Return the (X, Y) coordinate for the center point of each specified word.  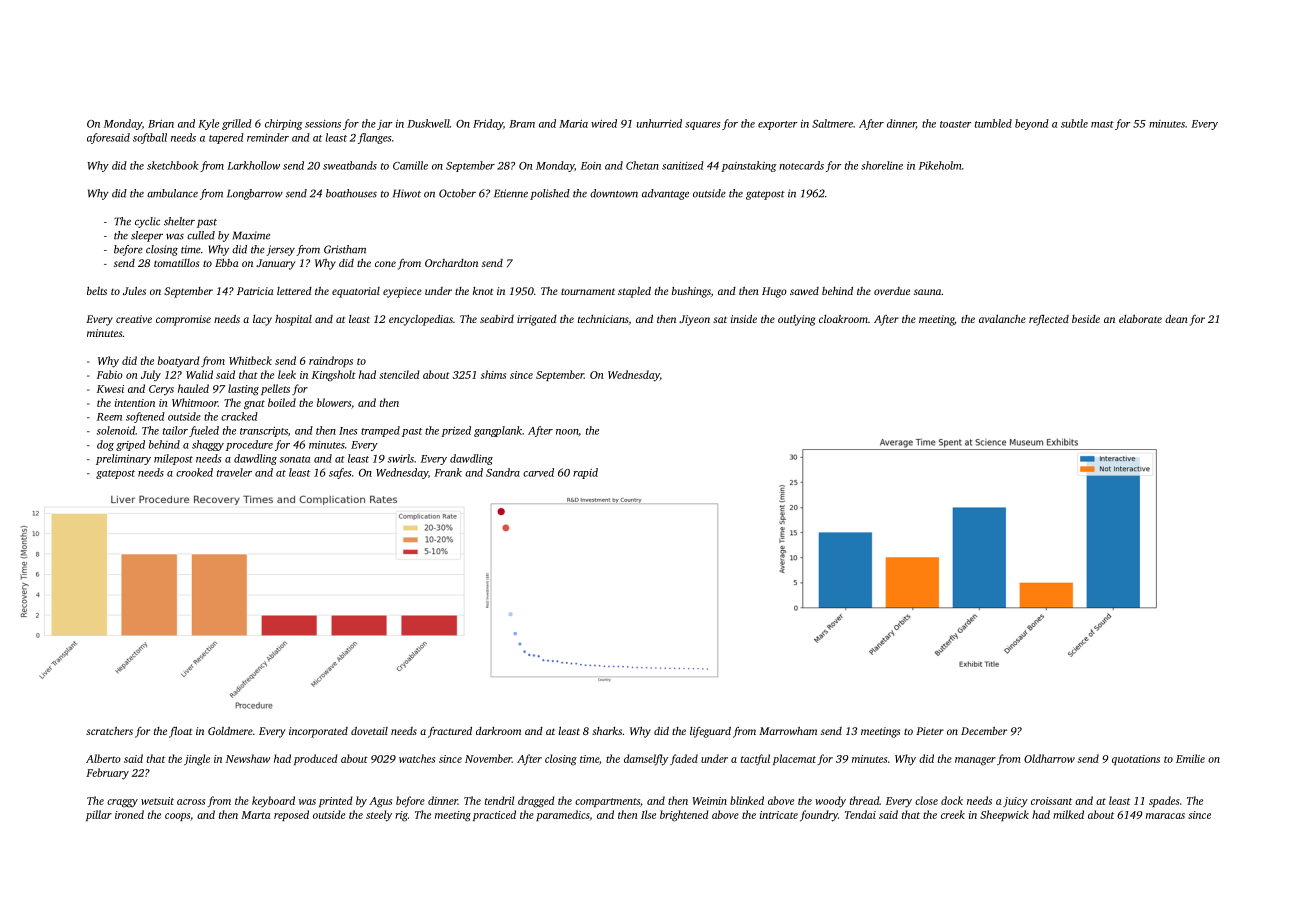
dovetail (369, 731)
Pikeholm (940, 165)
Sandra (503, 472)
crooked (194, 472)
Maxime (251, 235)
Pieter (930, 731)
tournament (588, 291)
